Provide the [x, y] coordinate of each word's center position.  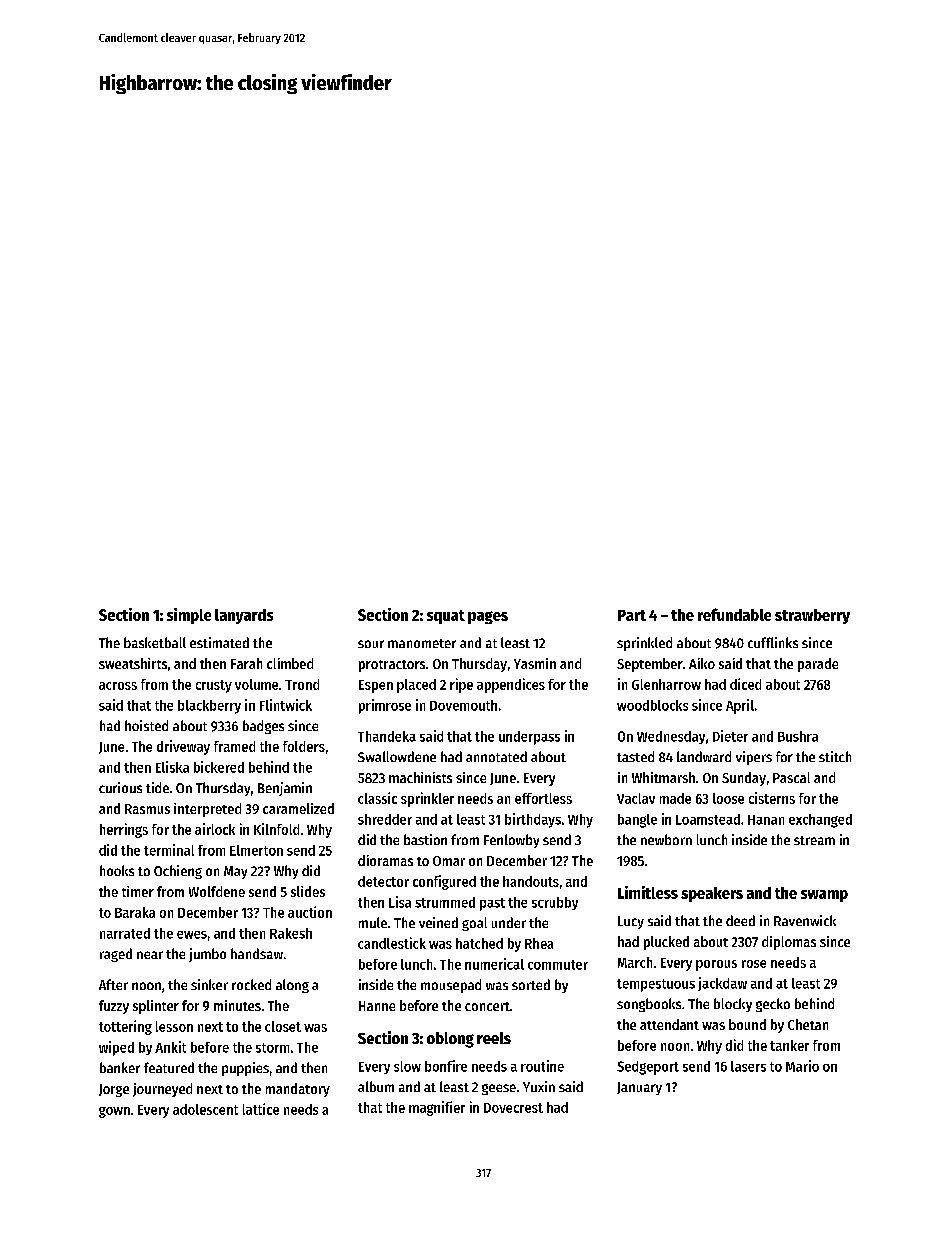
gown [114, 1112]
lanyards [244, 616]
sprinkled [644, 644]
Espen [376, 686]
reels [494, 1038]
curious [120, 787]
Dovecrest [513, 1108]
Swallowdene [397, 756]
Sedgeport [648, 1068]
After [113, 984]
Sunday [744, 779]
